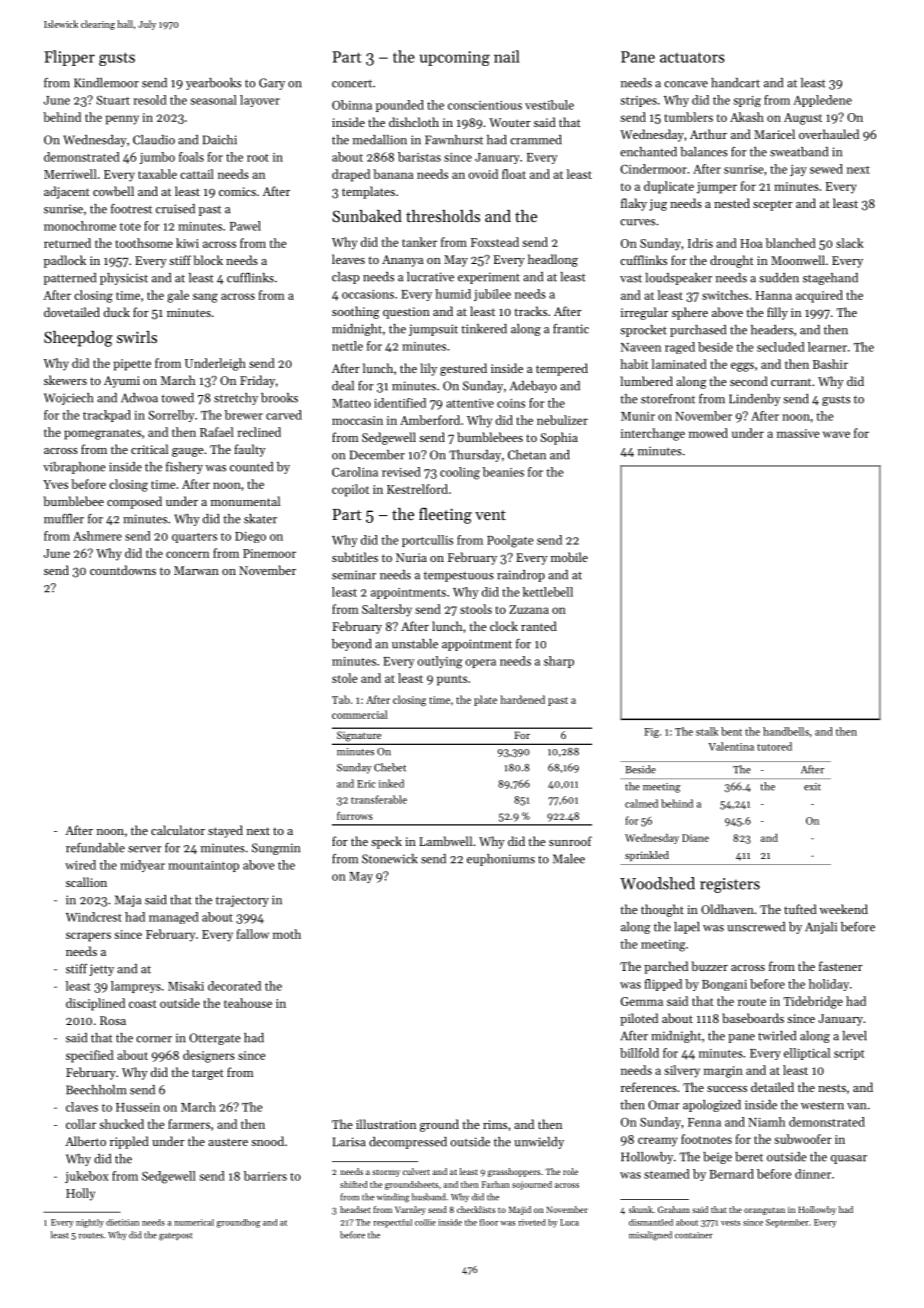 The width and height of the image is (924, 1308). I want to click on beyond, so click(352, 645).
